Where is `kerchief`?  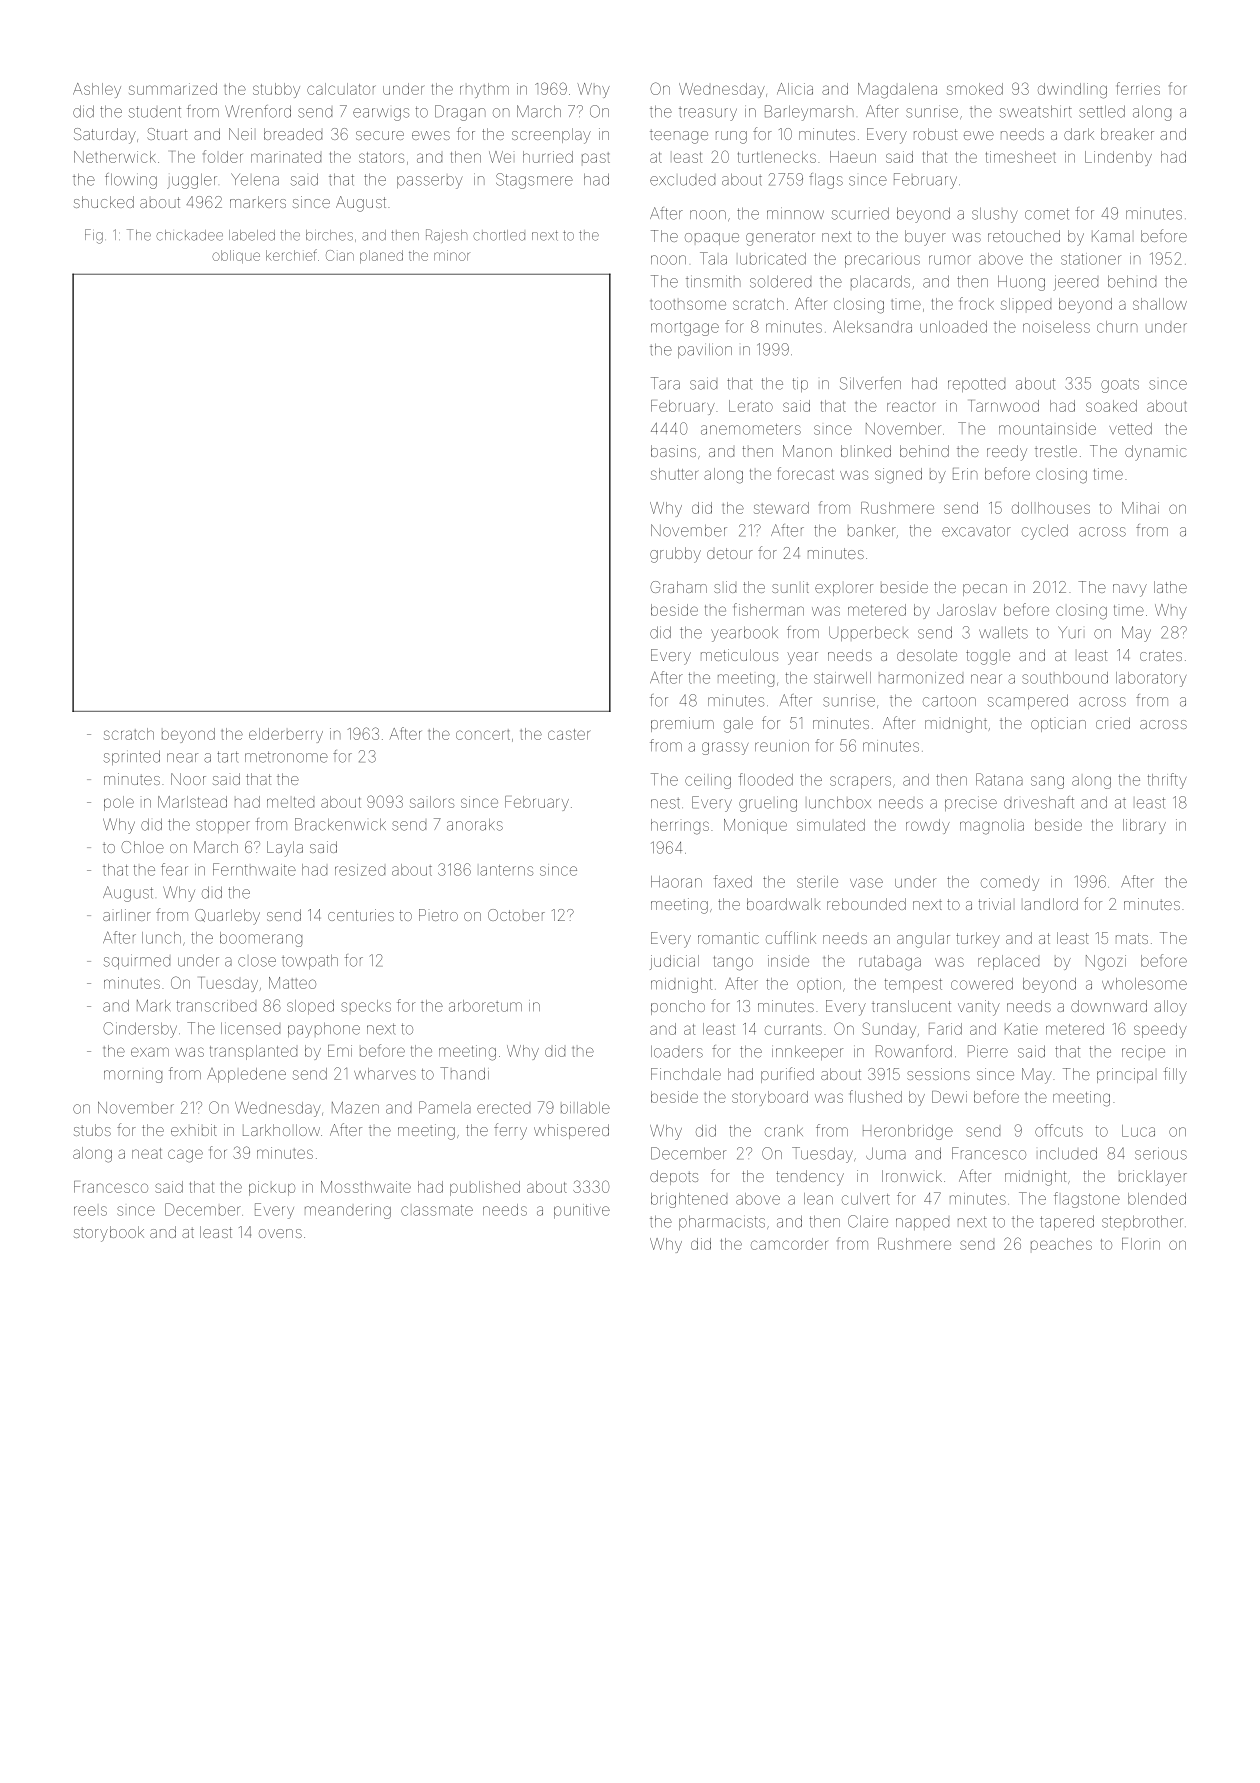 kerchief is located at coordinates (291, 255).
